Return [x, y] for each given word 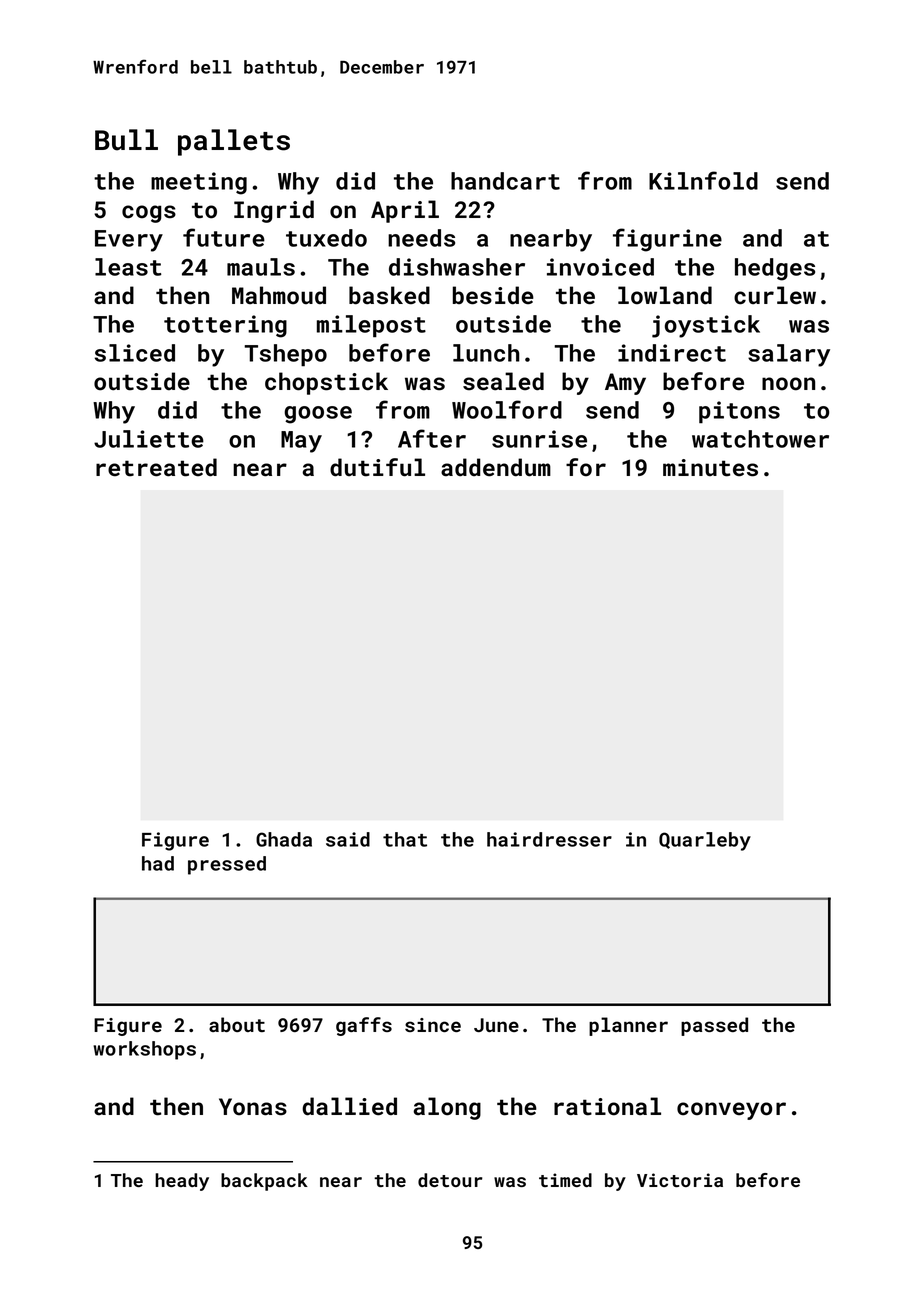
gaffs [364, 1026]
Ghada [284, 839]
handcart [505, 181]
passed [714, 1026]
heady [182, 1182]
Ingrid [274, 211]
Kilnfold [703, 180]
